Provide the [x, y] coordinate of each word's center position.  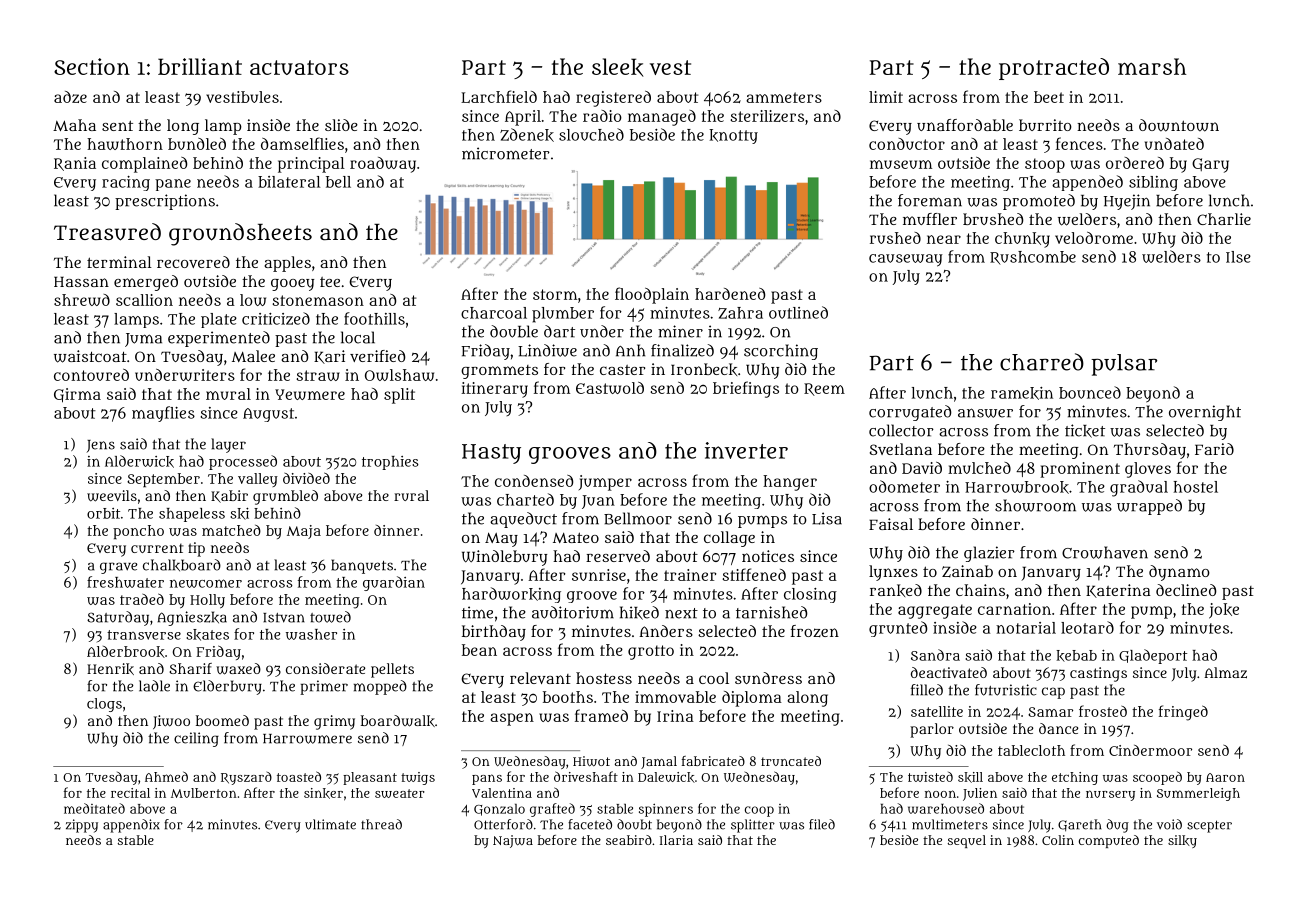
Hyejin [1127, 202]
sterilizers [767, 116]
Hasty [491, 454]
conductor [907, 144]
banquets [362, 566]
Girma [77, 395]
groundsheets [240, 234]
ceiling [196, 739]
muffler [930, 219]
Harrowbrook [1017, 487]
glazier [989, 554]
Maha [74, 125]
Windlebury [504, 558]
